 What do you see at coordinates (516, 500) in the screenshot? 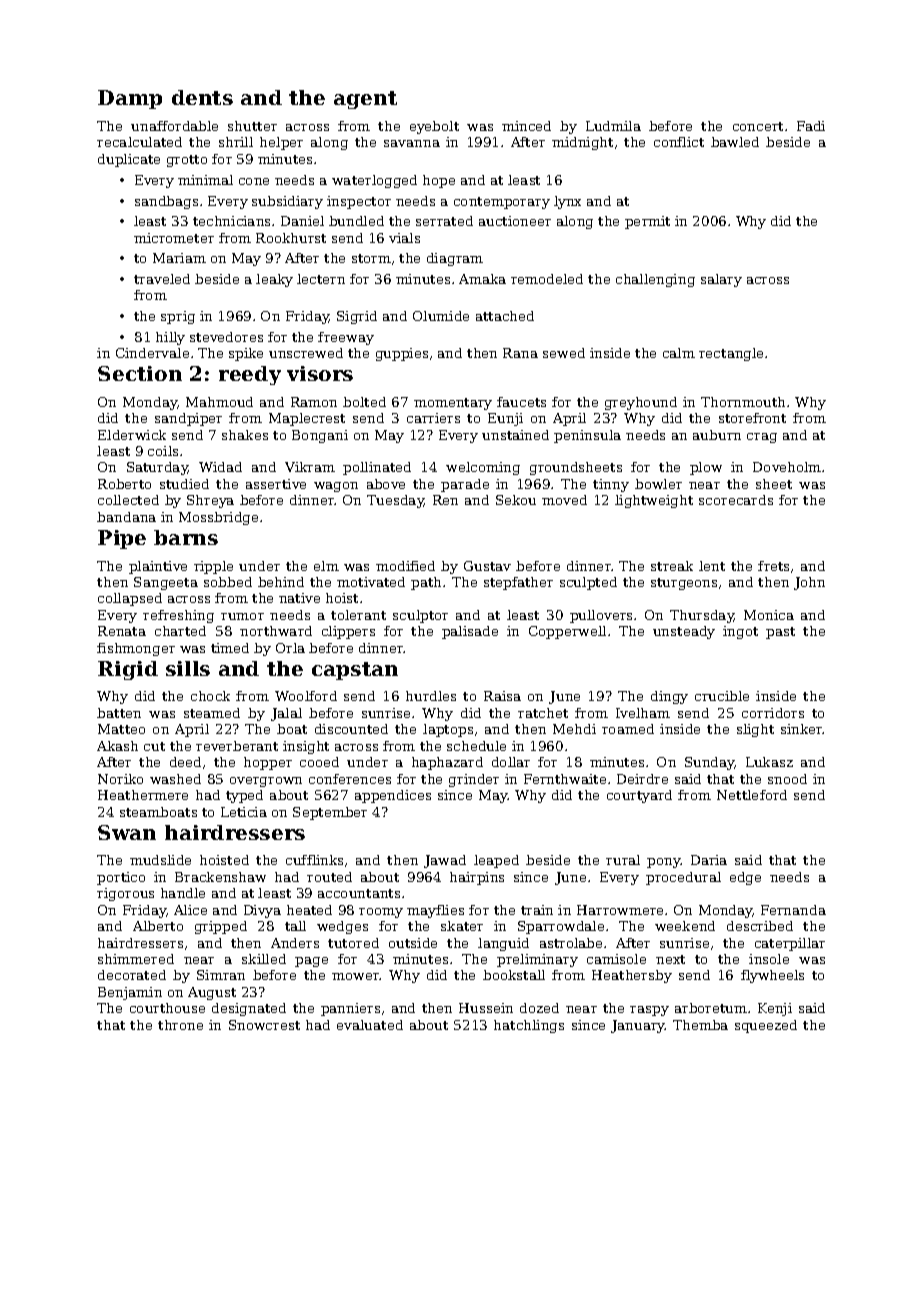
I see `Sekou` at bounding box center [516, 500].
